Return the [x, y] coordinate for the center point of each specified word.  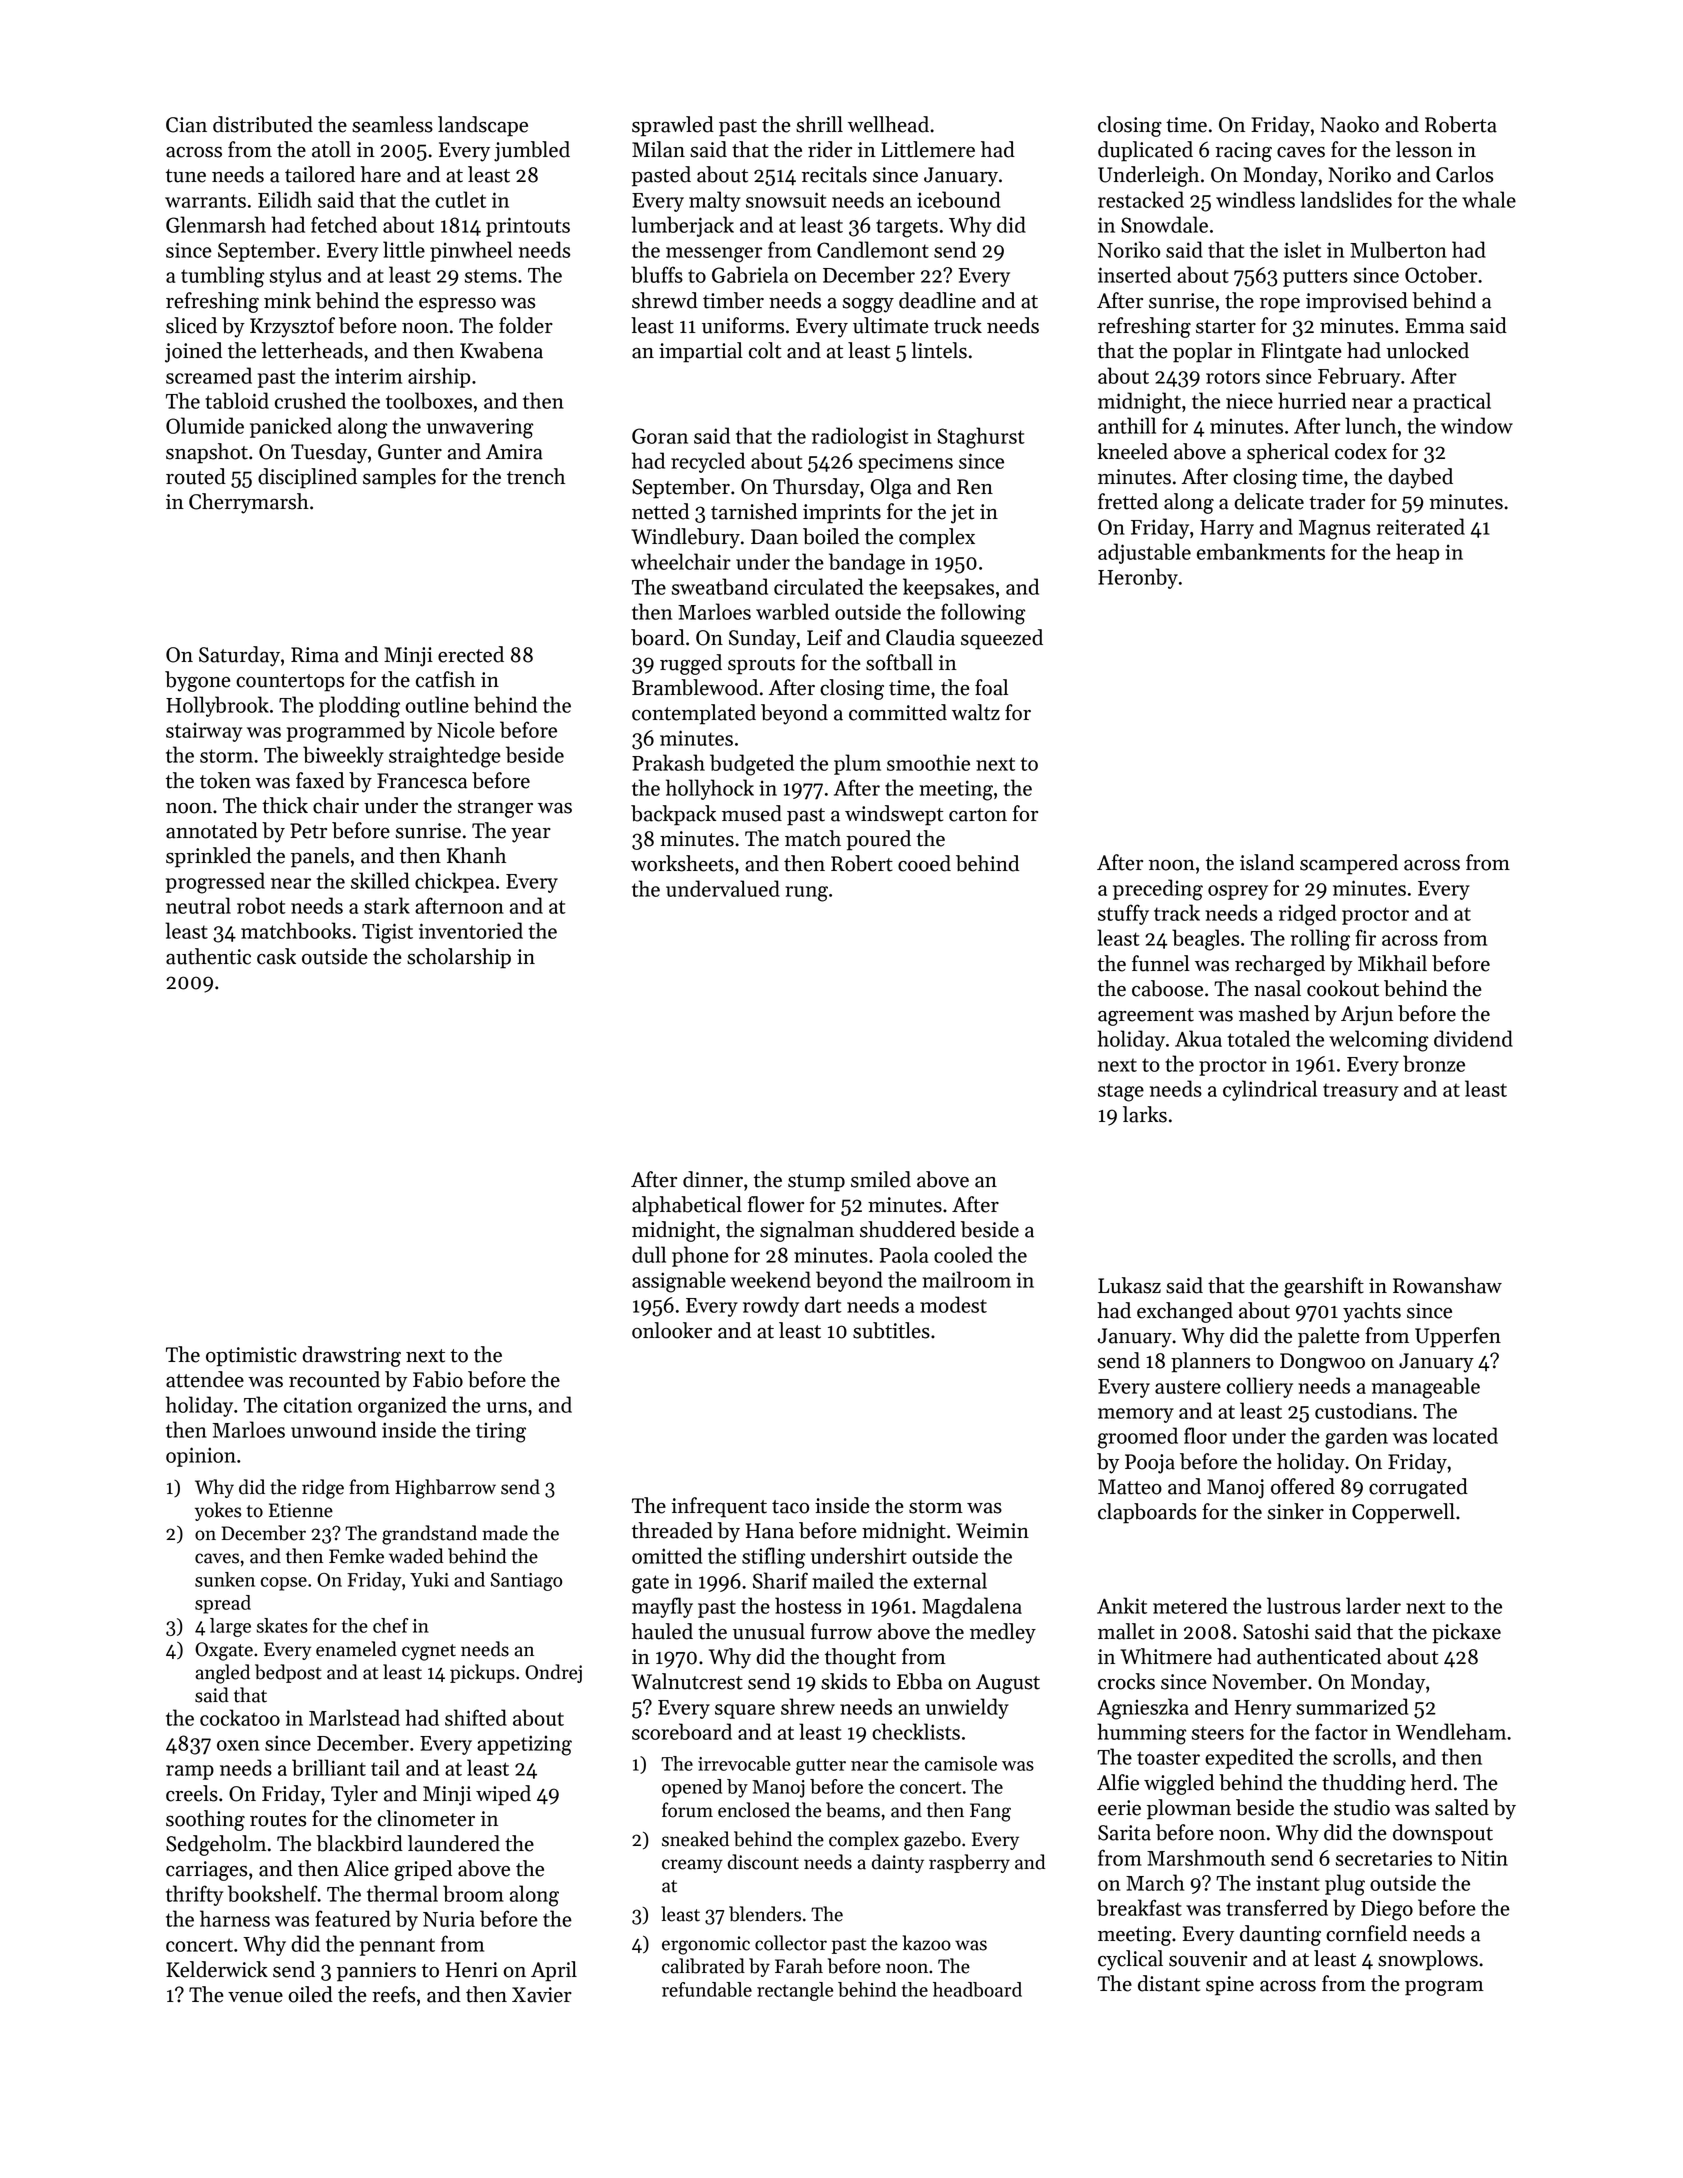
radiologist [860, 438]
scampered [1349, 864]
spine [1230, 1986]
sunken [225, 1579]
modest [953, 1304]
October [1441, 274]
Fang [990, 1812]
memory [1136, 1415]
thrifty [194, 1895]
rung [806, 894]
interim [368, 376]
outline [437, 704]
